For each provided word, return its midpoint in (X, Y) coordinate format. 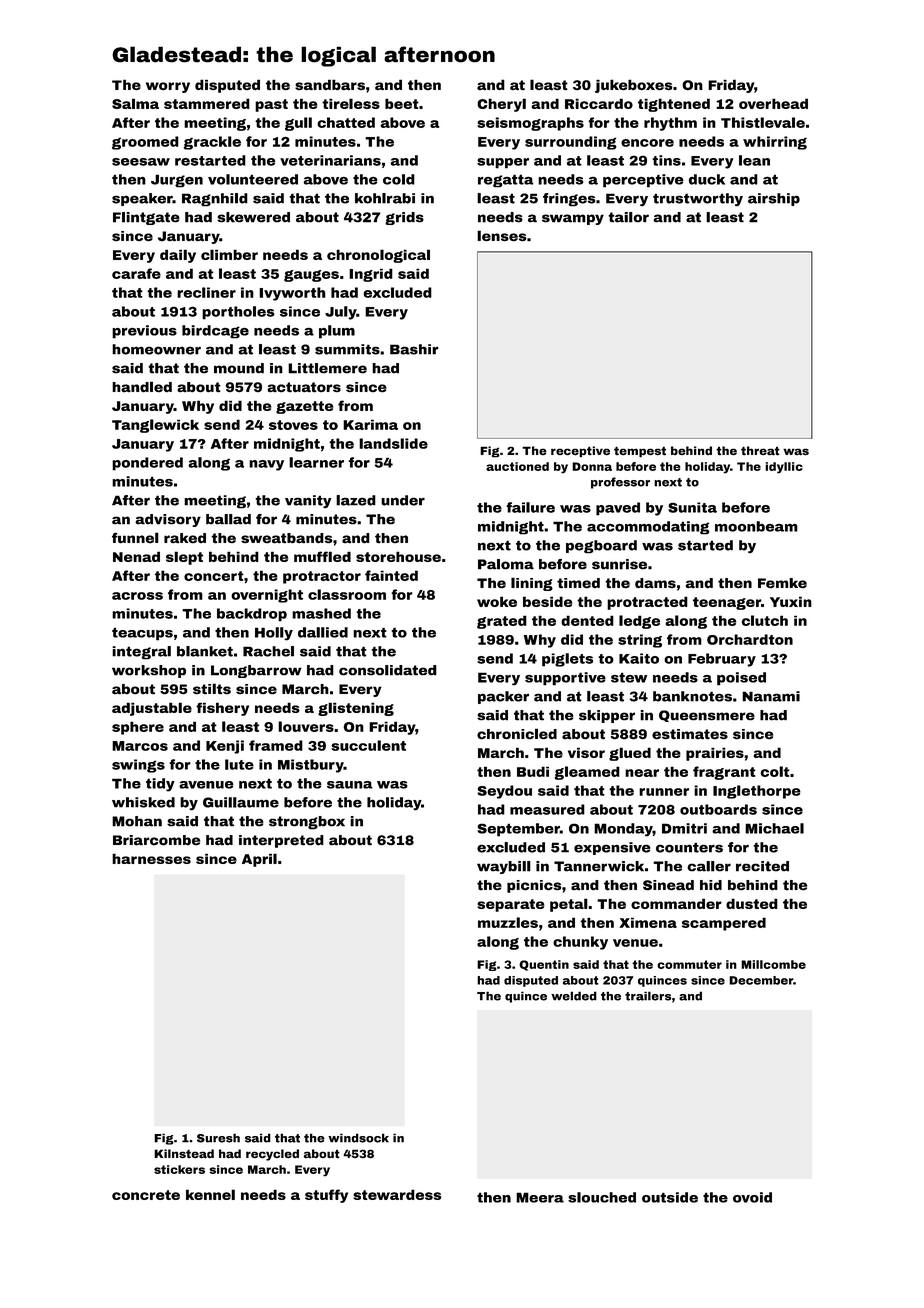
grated (502, 622)
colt (775, 771)
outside (670, 1197)
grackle (212, 143)
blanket (205, 651)
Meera (540, 1197)
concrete (146, 1195)
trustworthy (698, 199)
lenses (501, 235)
